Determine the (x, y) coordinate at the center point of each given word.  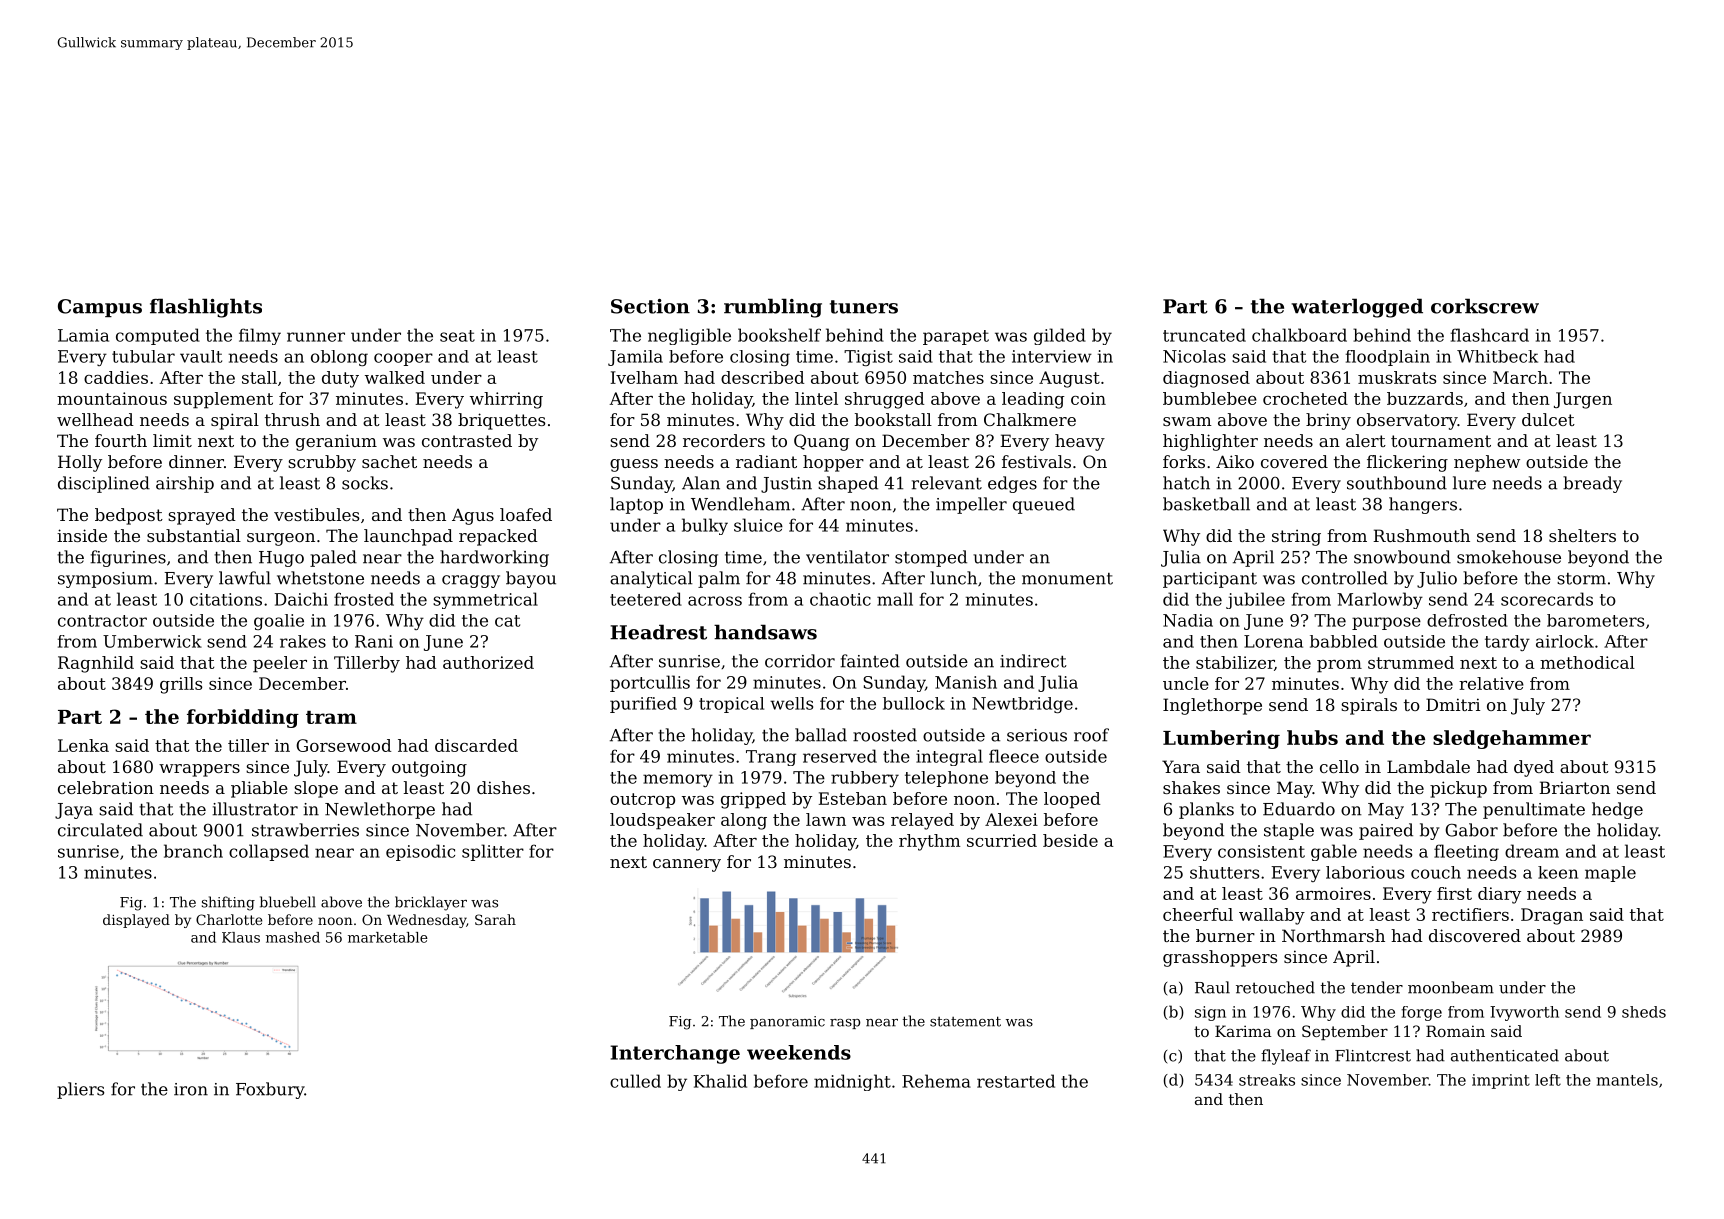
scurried (1002, 840)
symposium (105, 580)
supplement (223, 400)
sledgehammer (1512, 739)
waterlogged (1357, 308)
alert (1366, 440)
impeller (971, 505)
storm (1581, 579)
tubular (143, 356)
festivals (1036, 461)
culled (635, 1081)
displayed (136, 921)
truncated (1204, 335)
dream (1532, 851)
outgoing (429, 768)
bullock (914, 703)
